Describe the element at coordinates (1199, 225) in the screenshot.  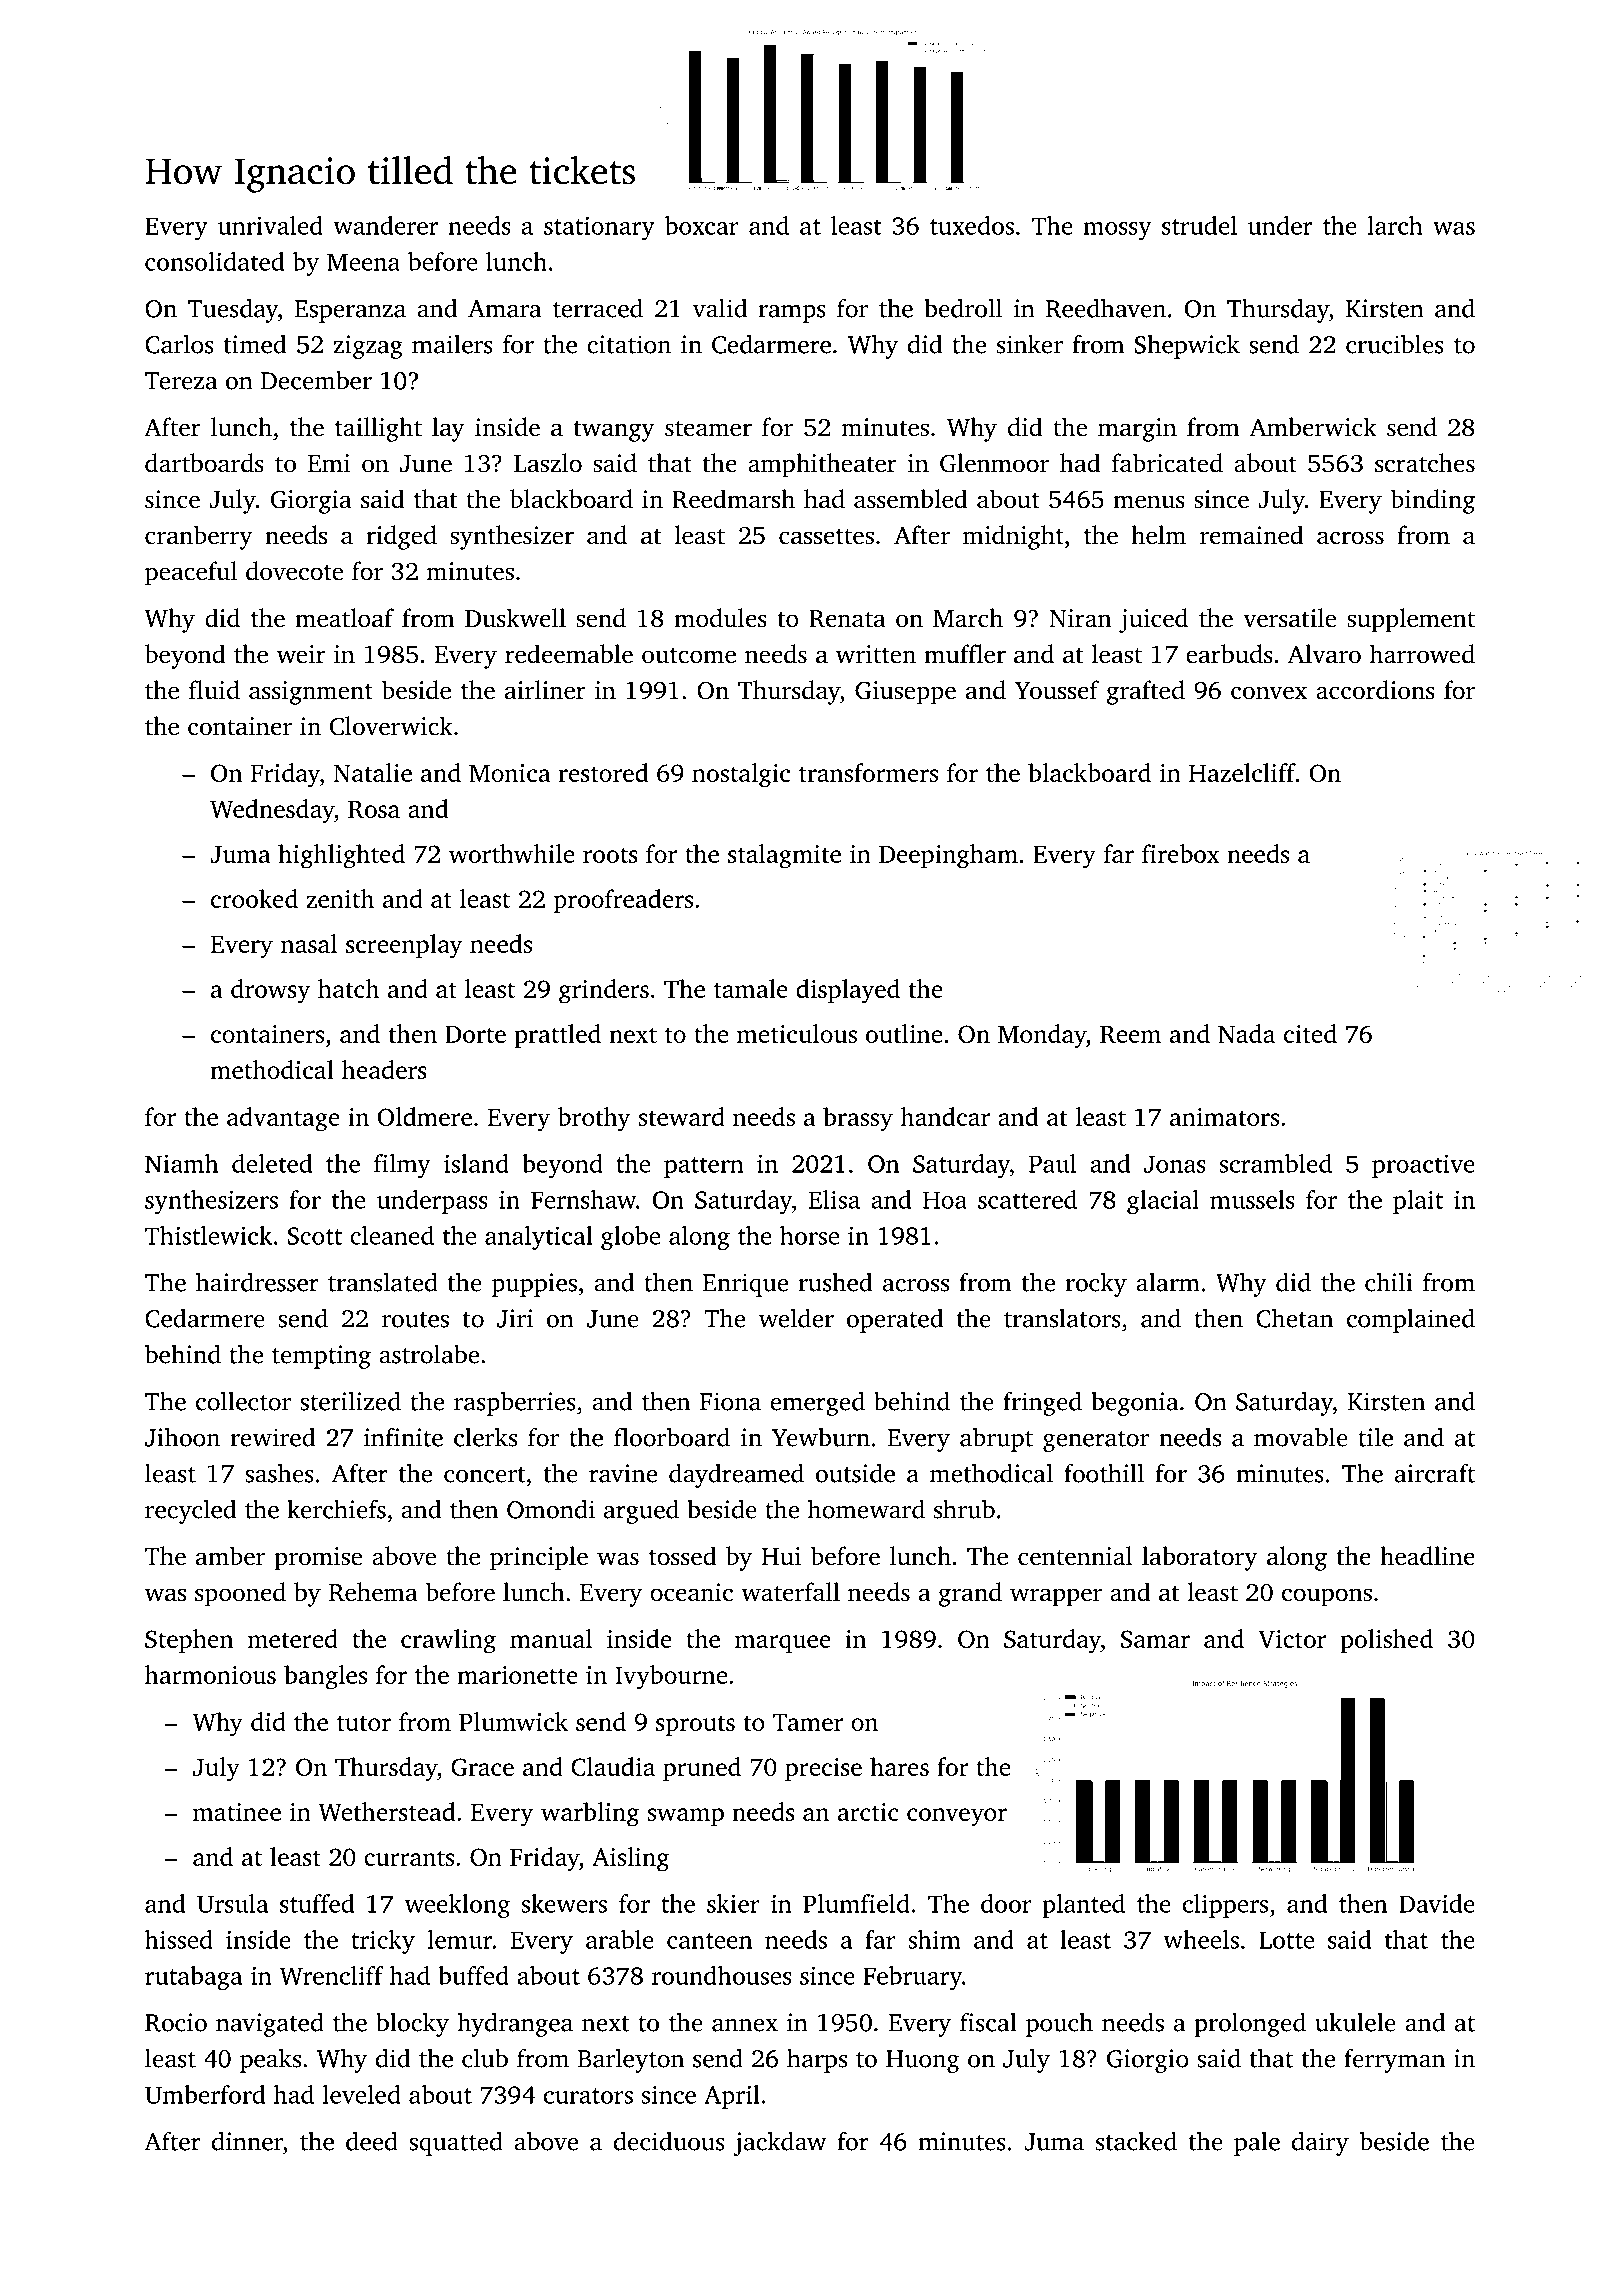
I see `strudel` at that location.
